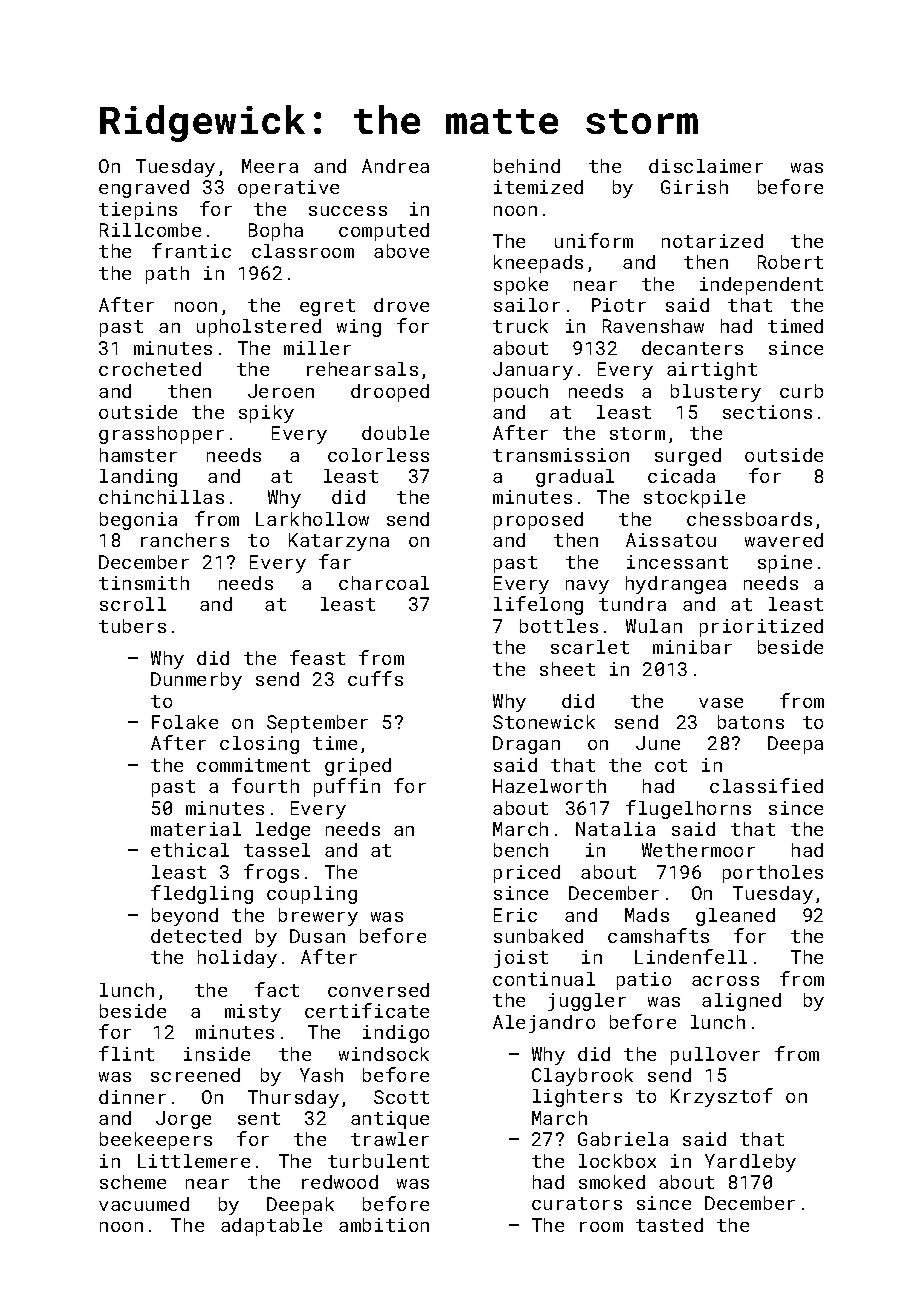  Describe the element at coordinates (144, 1204) in the screenshot. I see `vacuumed` at that location.
